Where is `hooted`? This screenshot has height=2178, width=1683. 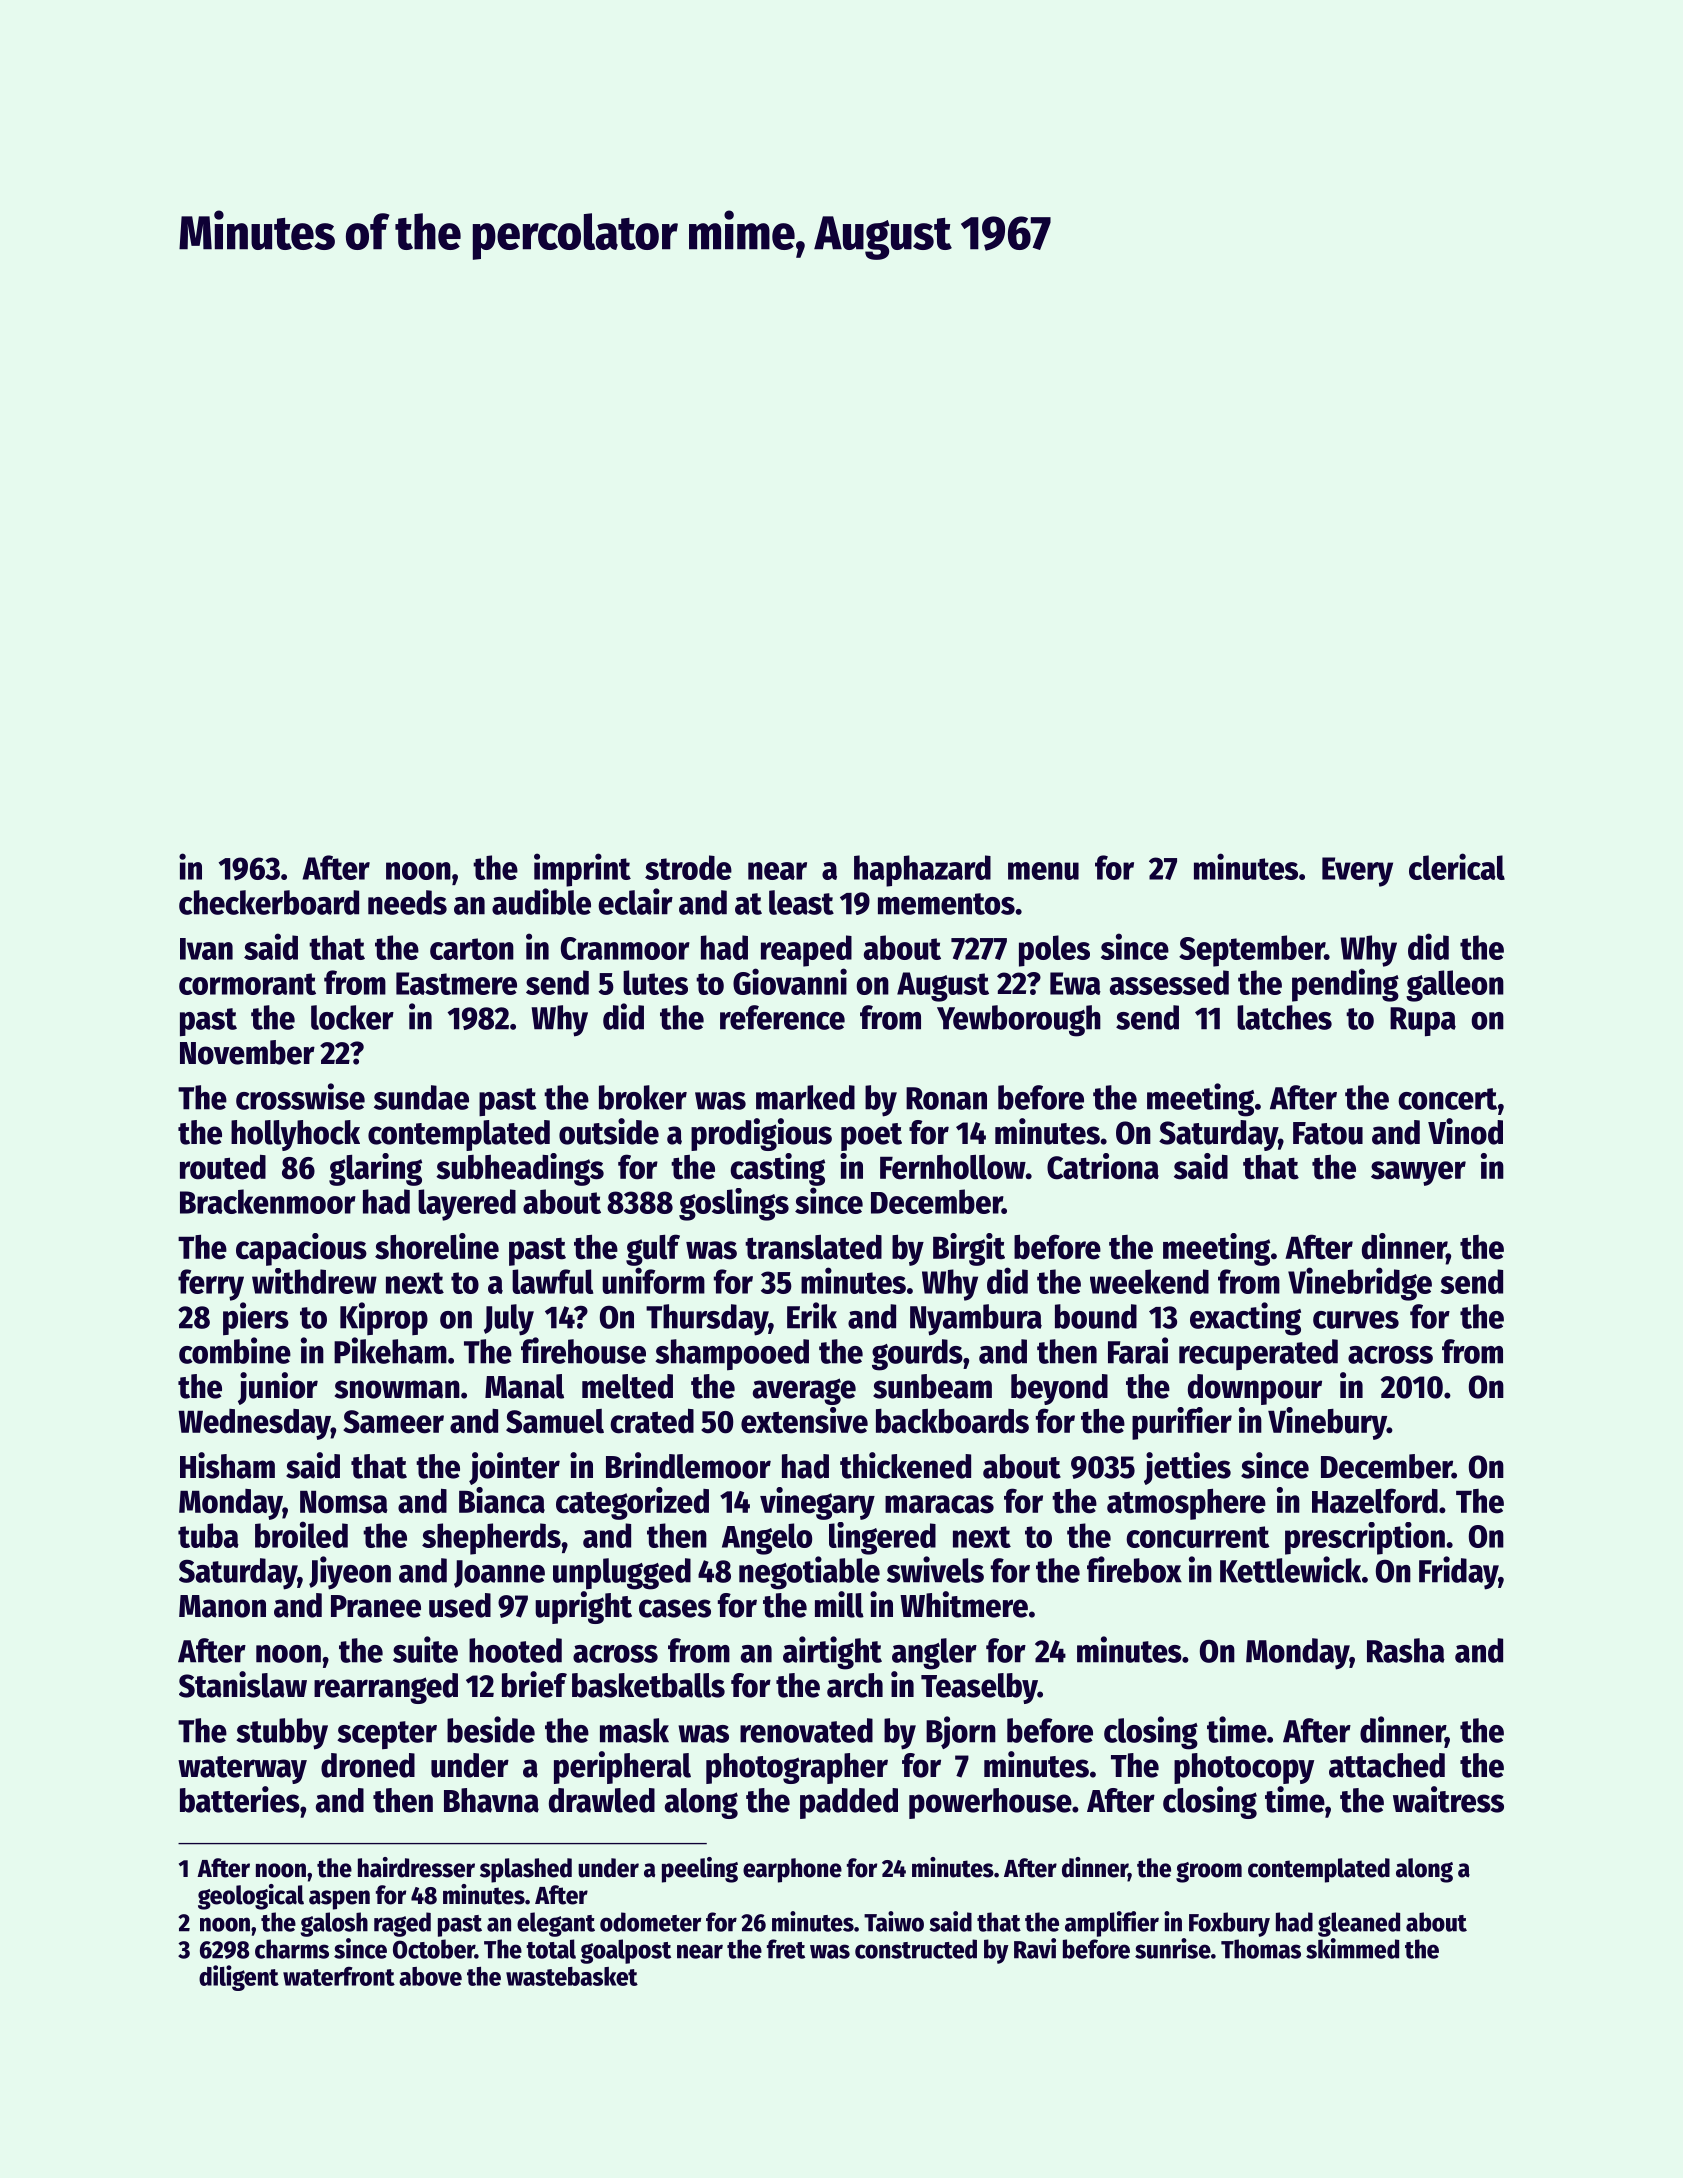
hooted is located at coordinates (515, 1650).
